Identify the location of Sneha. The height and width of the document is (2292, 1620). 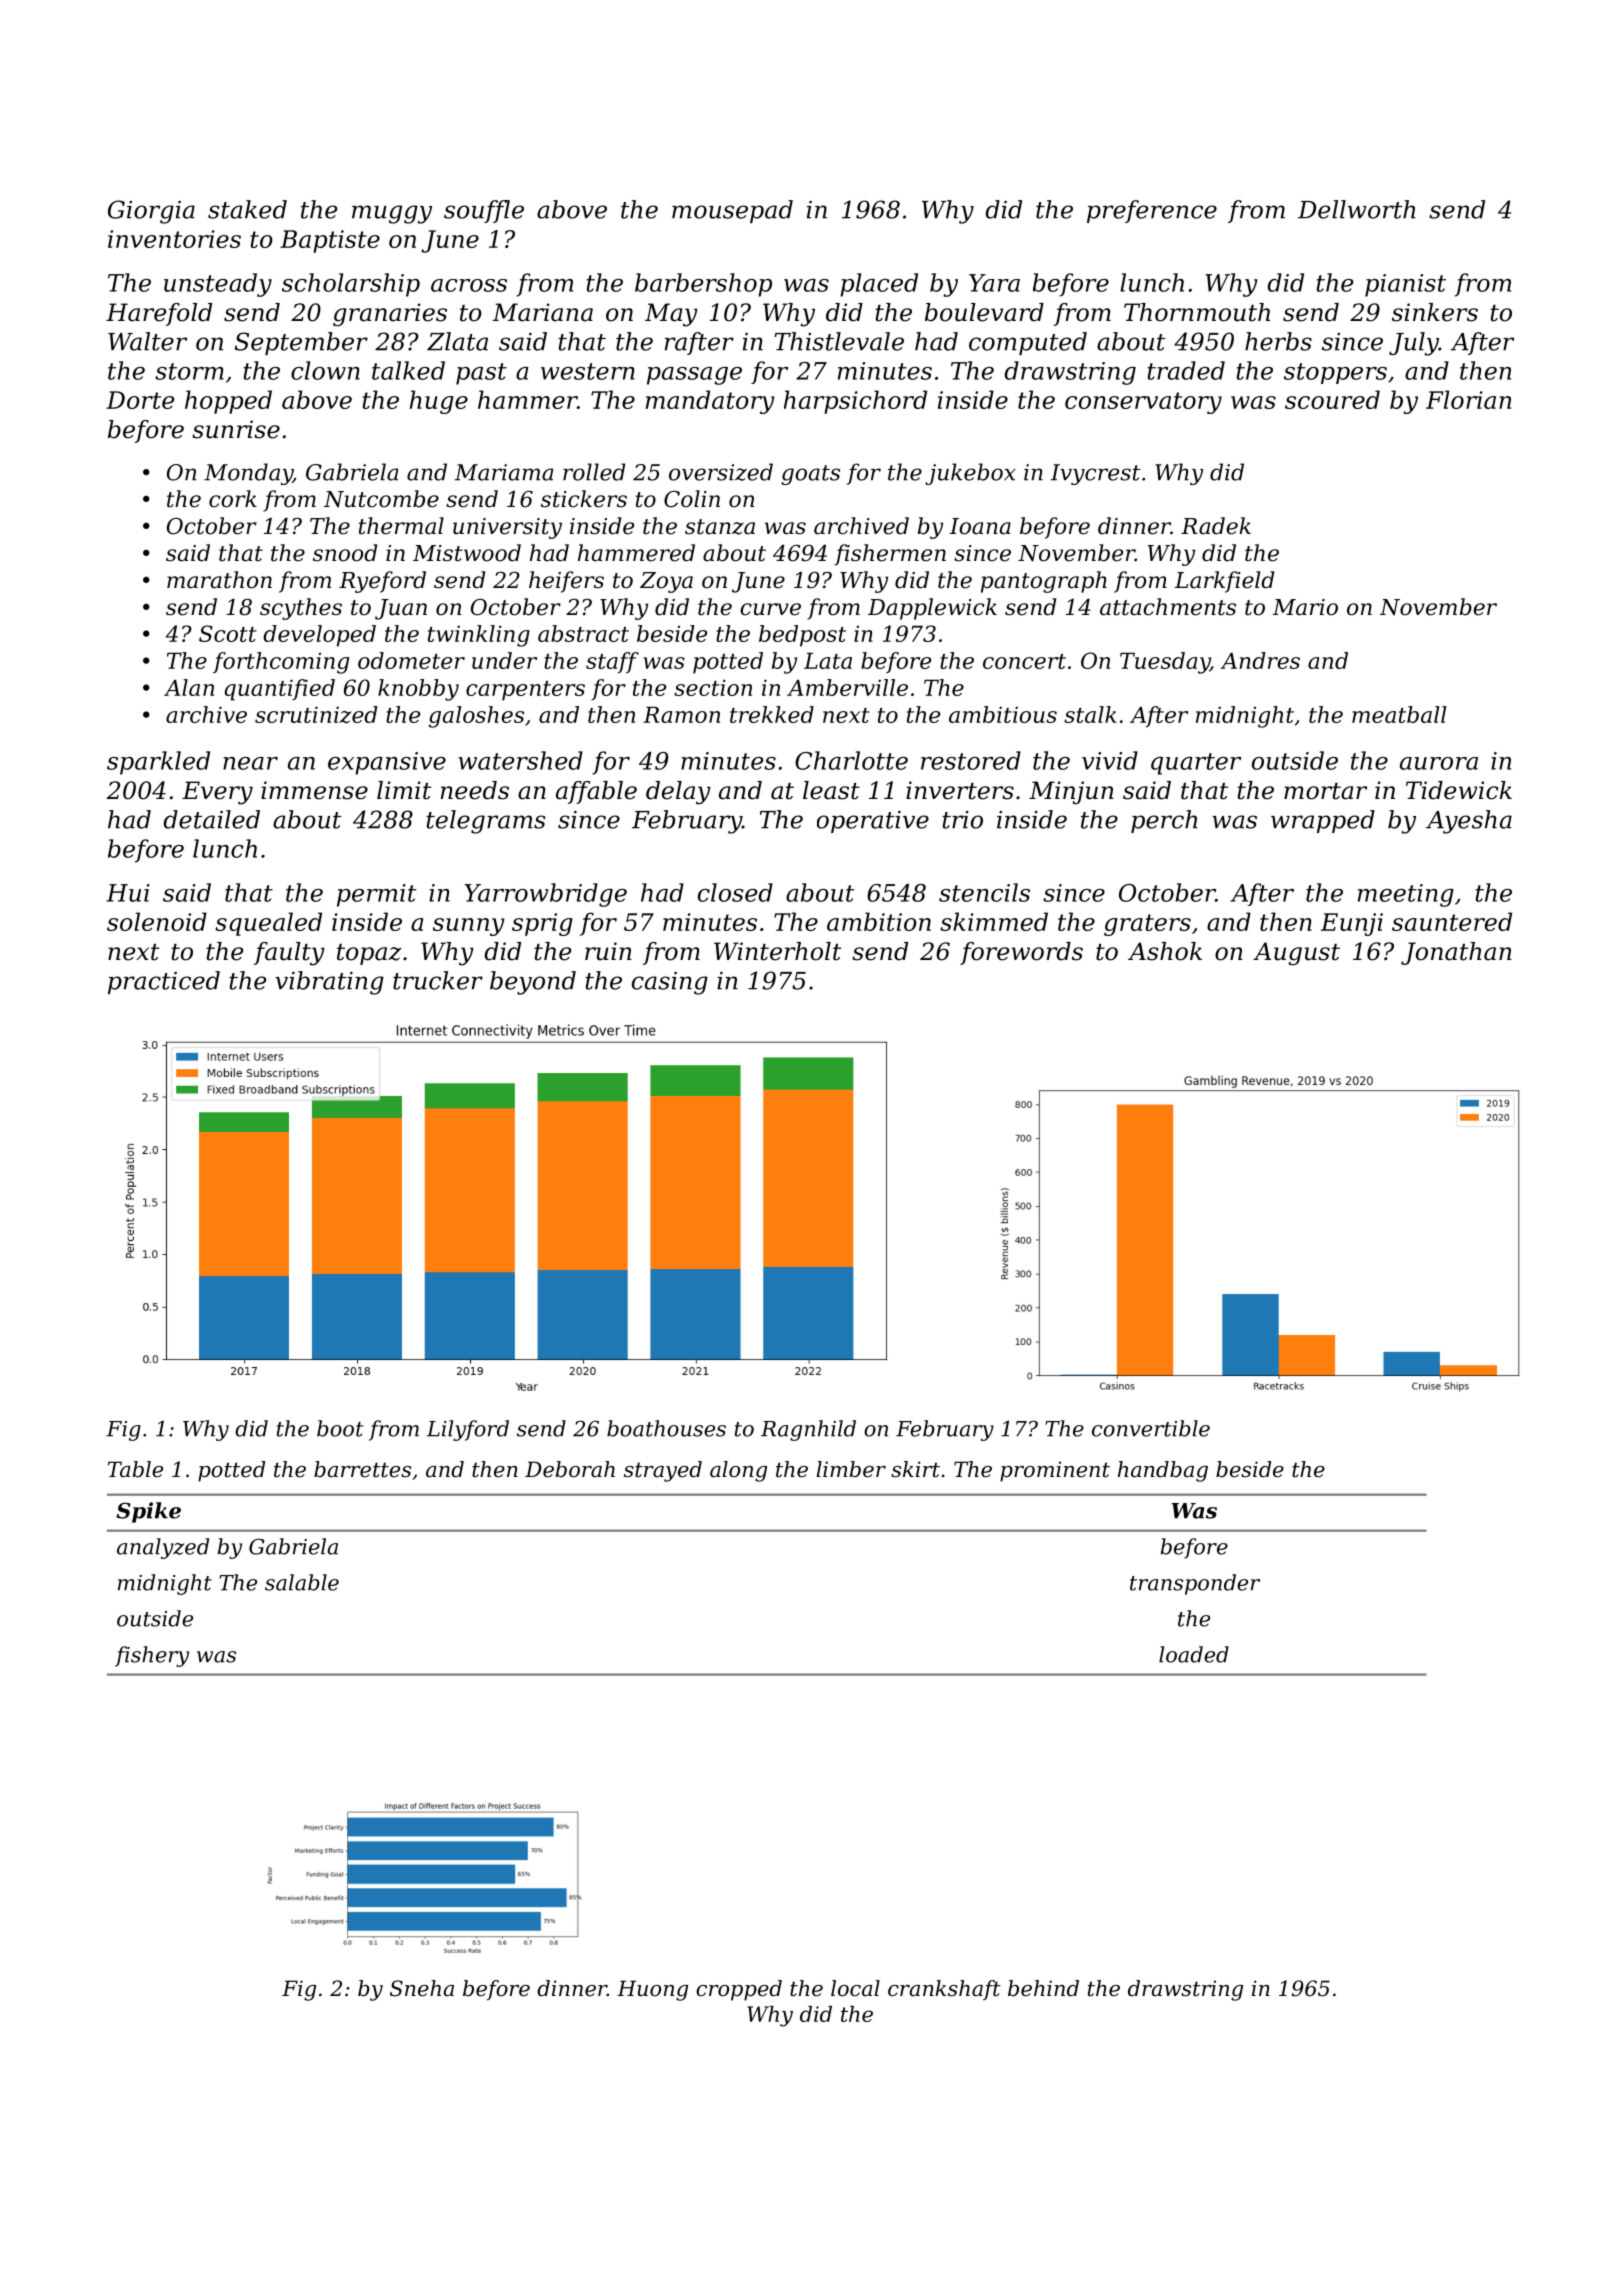
(422, 1988).
